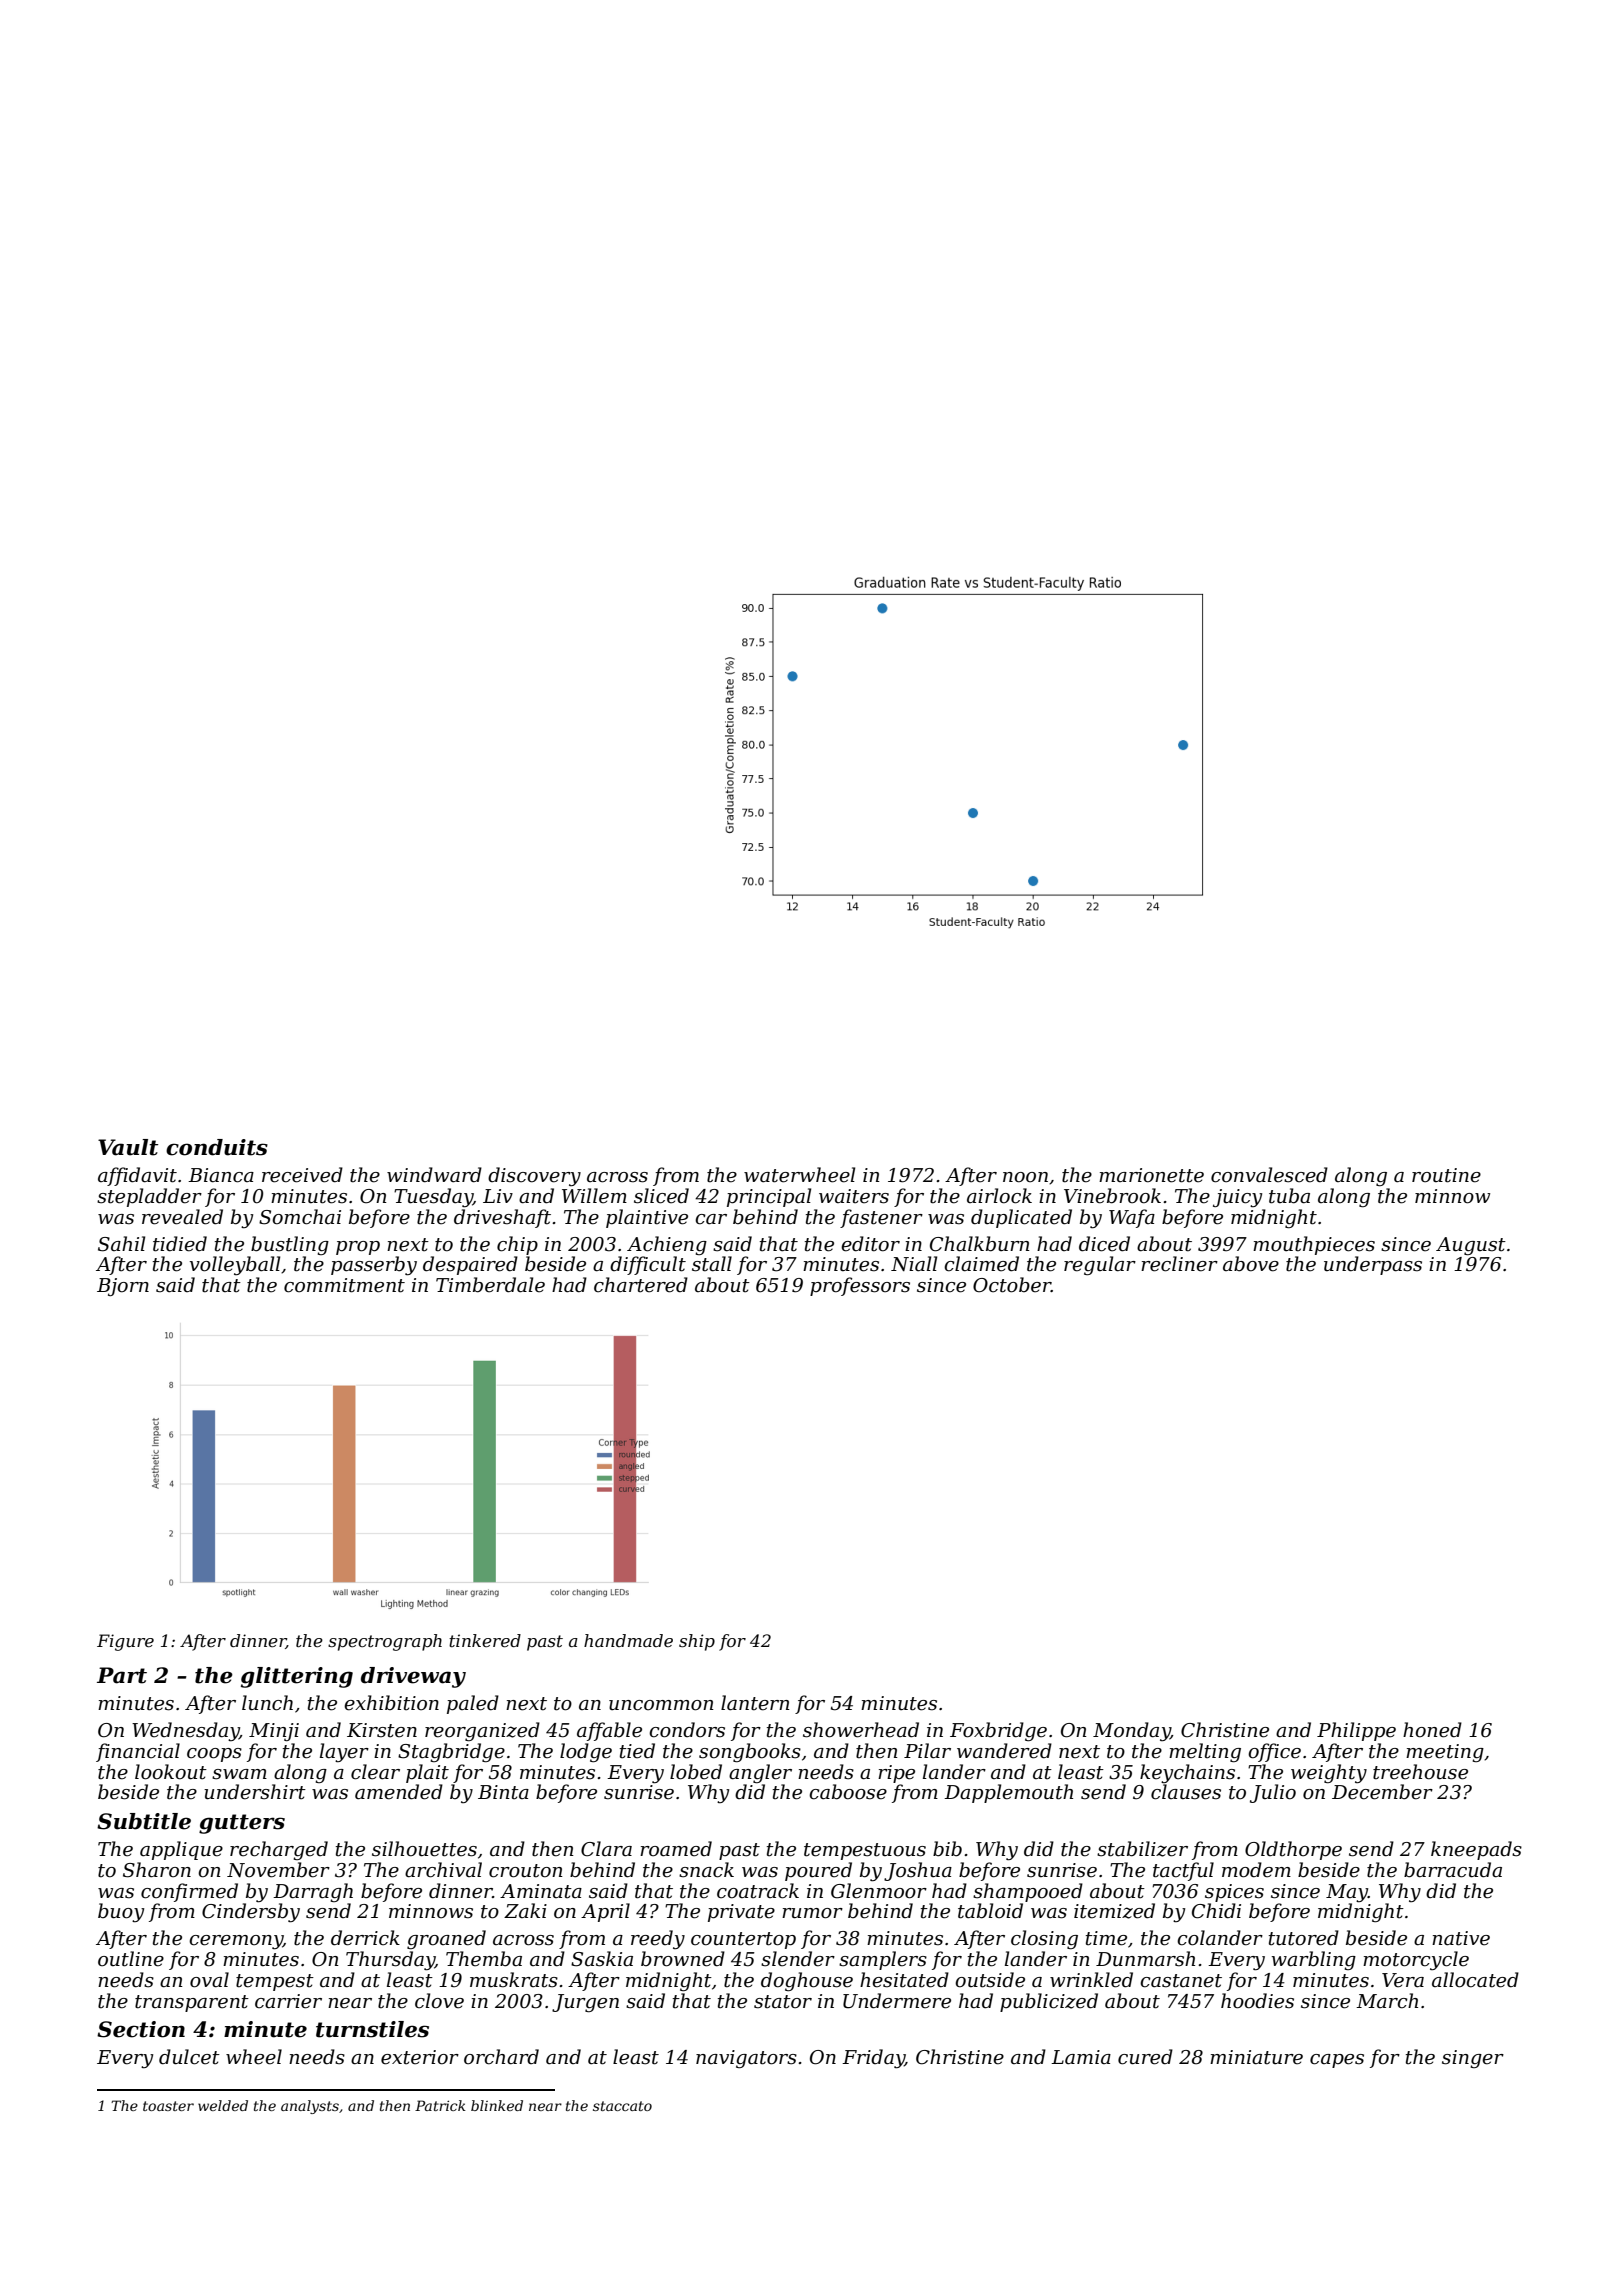  What do you see at coordinates (1446, 1175) in the image?
I see `routine` at bounding box center [1446, 1175].
